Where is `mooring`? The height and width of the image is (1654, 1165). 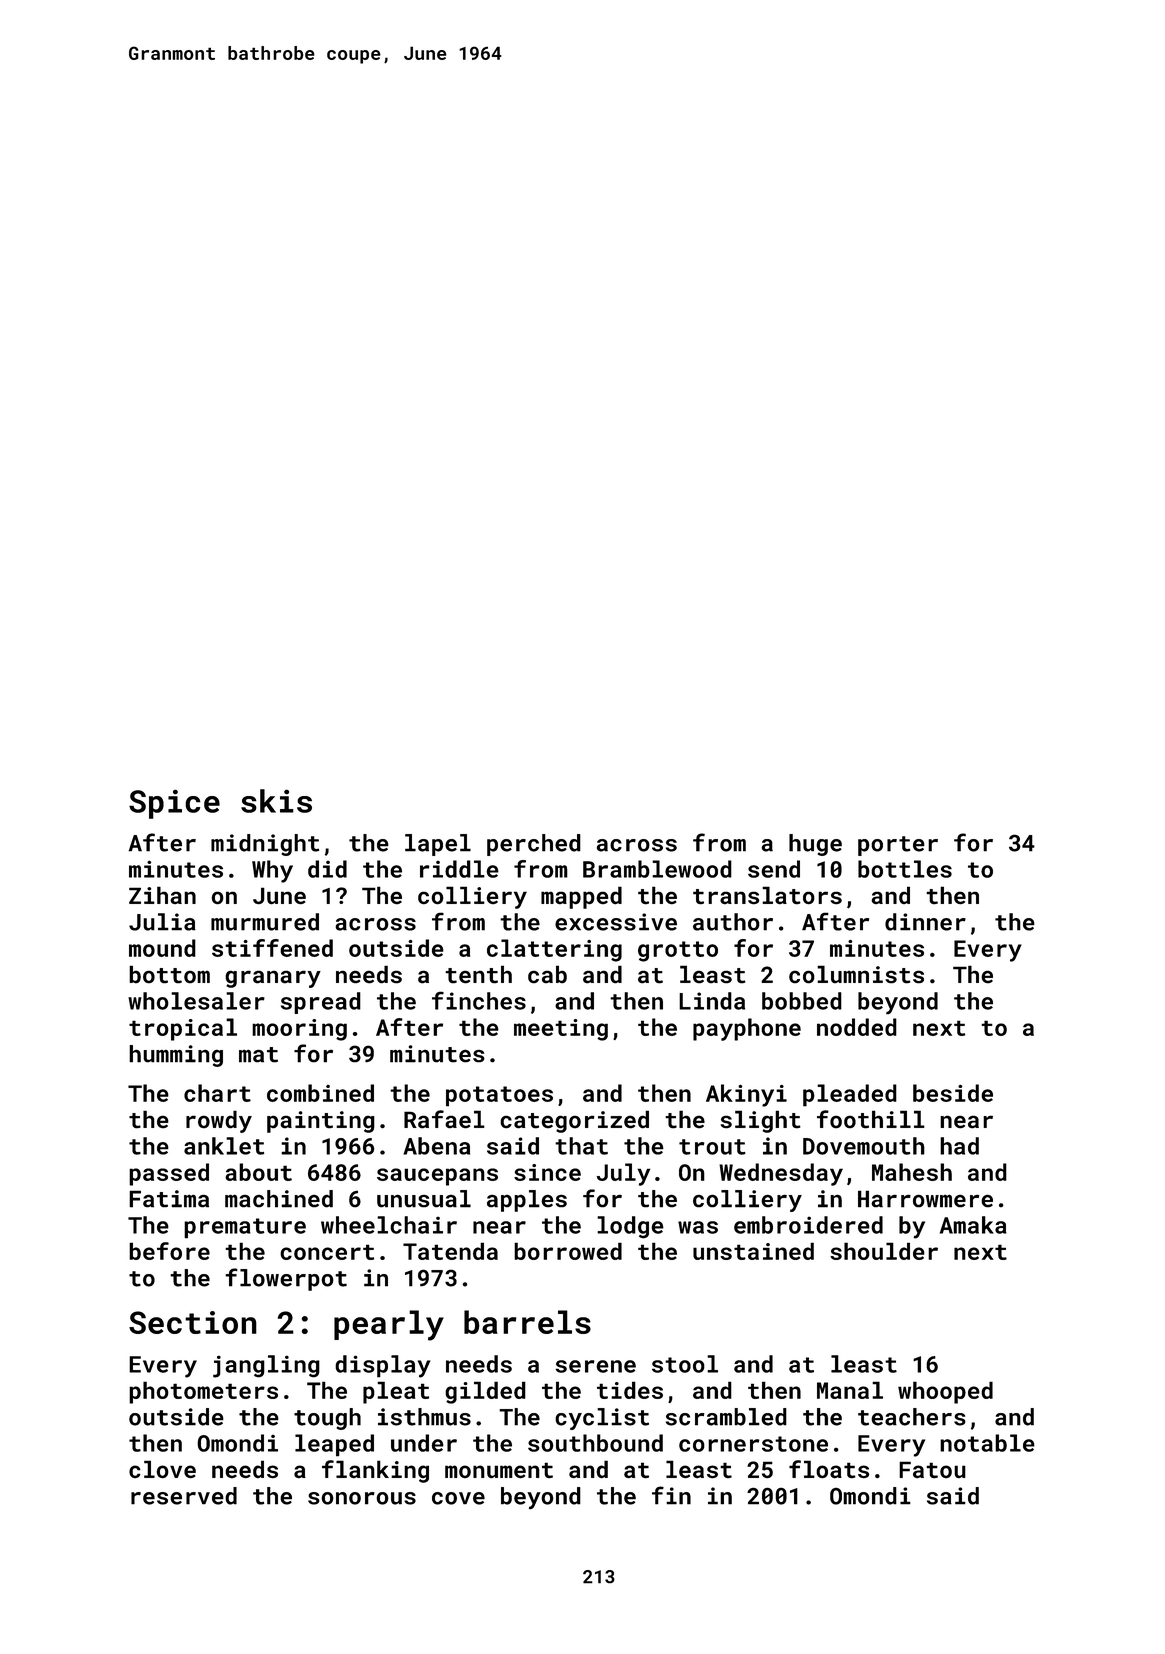 mooring is located at coordinates (299, 1030).
